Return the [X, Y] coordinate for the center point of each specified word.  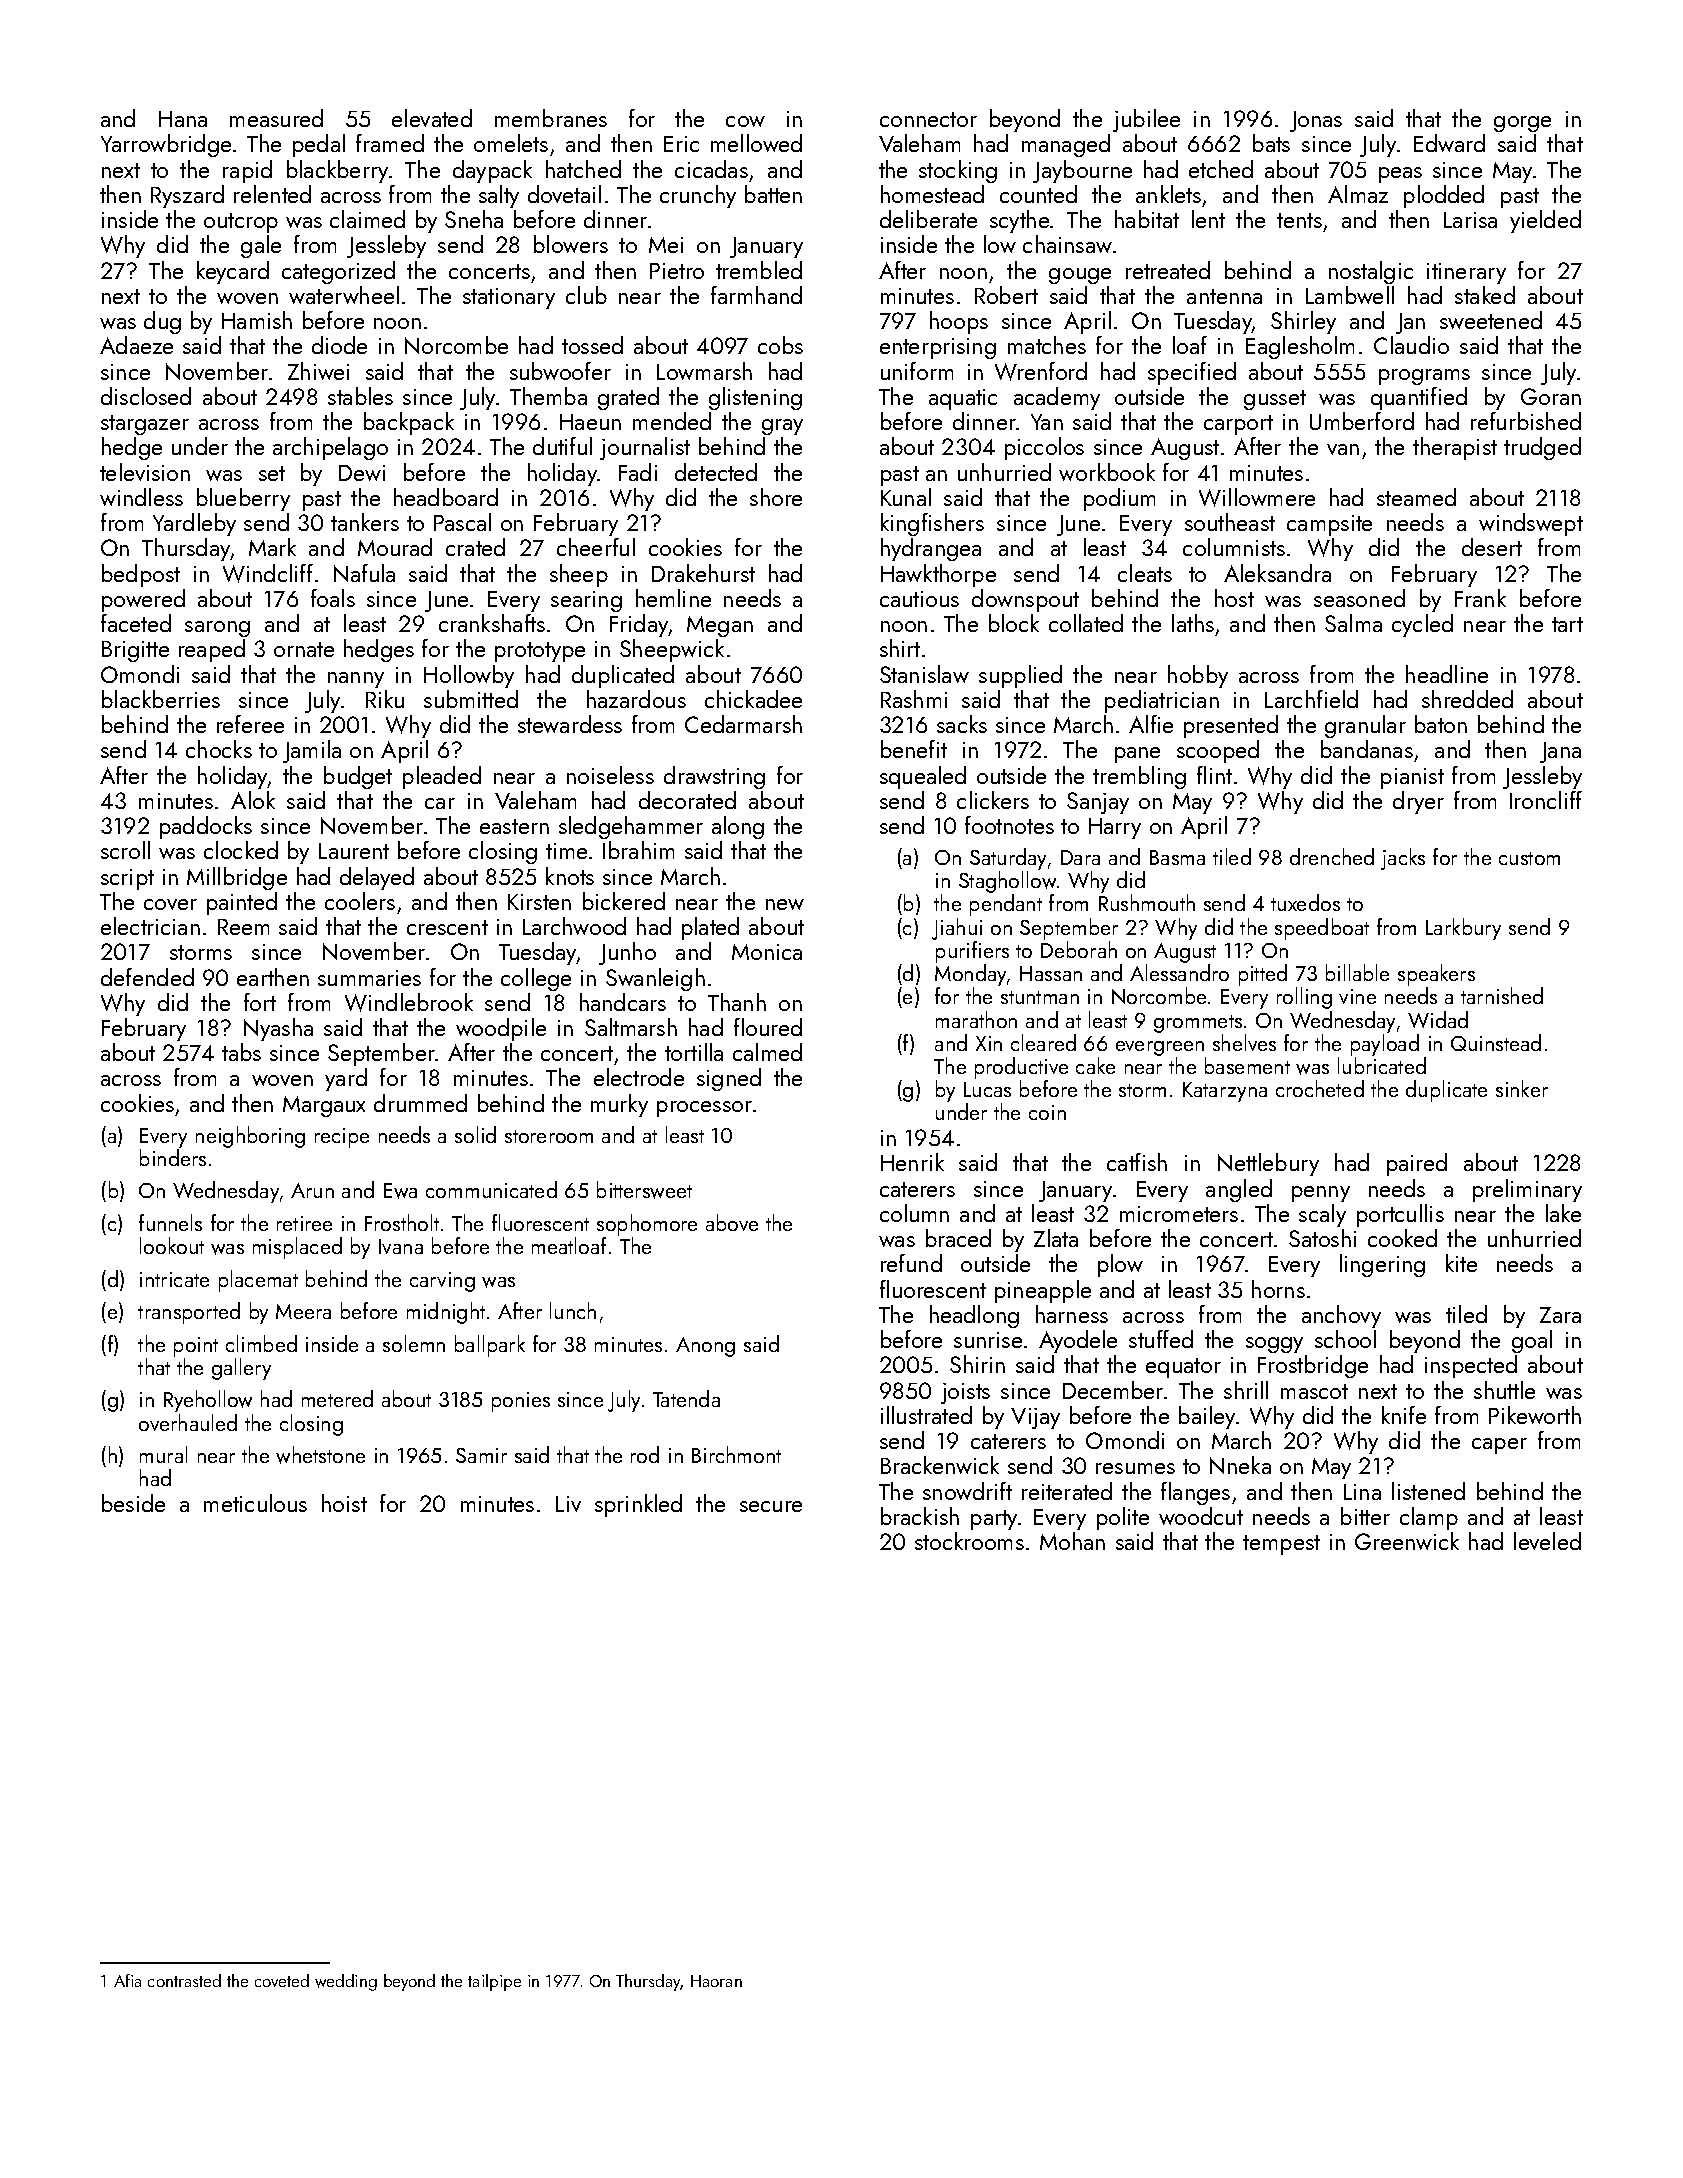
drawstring [714, 777]
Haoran [716, 1981]
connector [928, 119]
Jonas [1316, 121]
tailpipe [494, 1982]
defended [147, 977]
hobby [1198, 676]
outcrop [241, 223]
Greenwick [1407, 1541]
